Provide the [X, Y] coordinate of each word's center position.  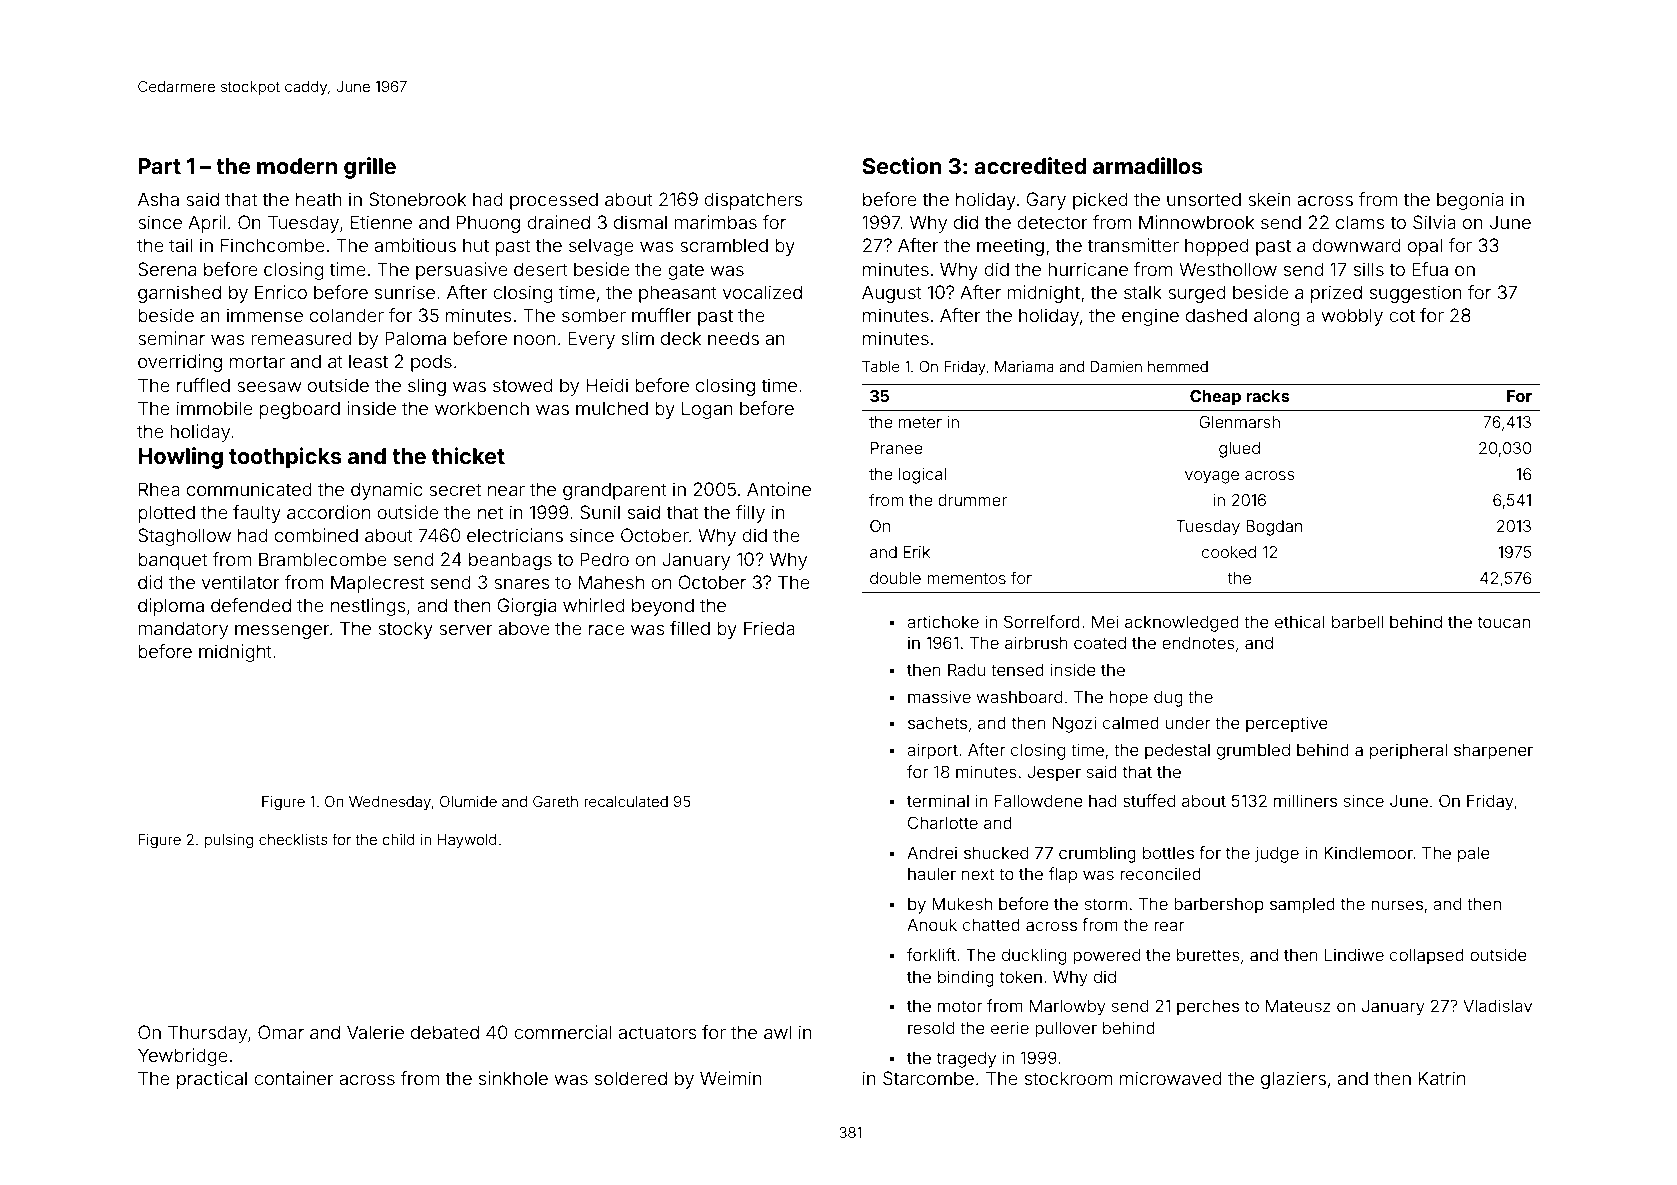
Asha [158, 199]
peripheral [1408, 751]
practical [212, 1080]
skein [1269, 199]
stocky [405, 630]
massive [939, 696]
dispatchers [753, 201]
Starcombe [928, 1078]
